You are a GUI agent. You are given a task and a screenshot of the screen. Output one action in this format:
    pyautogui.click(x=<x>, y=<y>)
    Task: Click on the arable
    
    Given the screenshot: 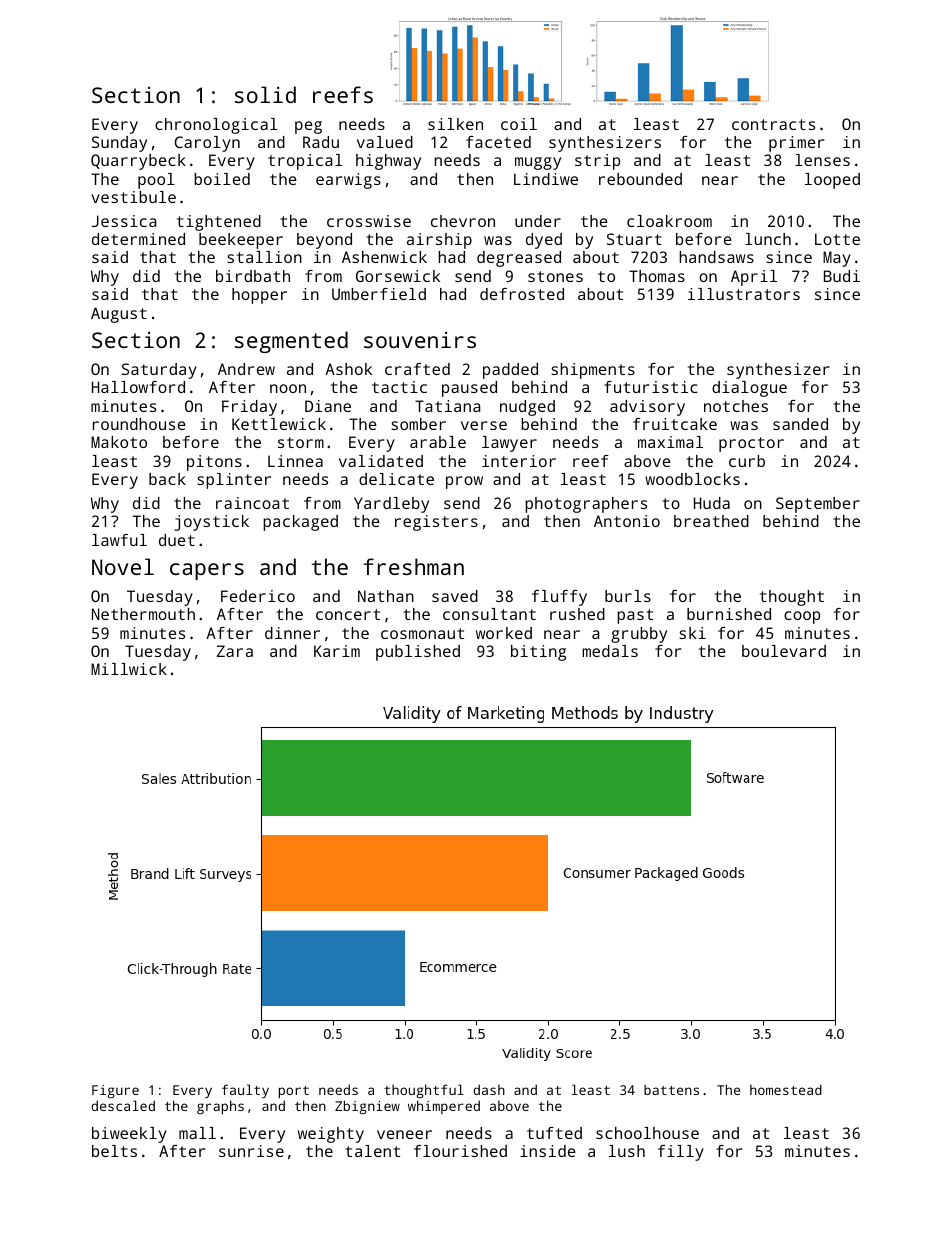 What is the action you would take?
    pyautogui.click(x=438, y=442)
